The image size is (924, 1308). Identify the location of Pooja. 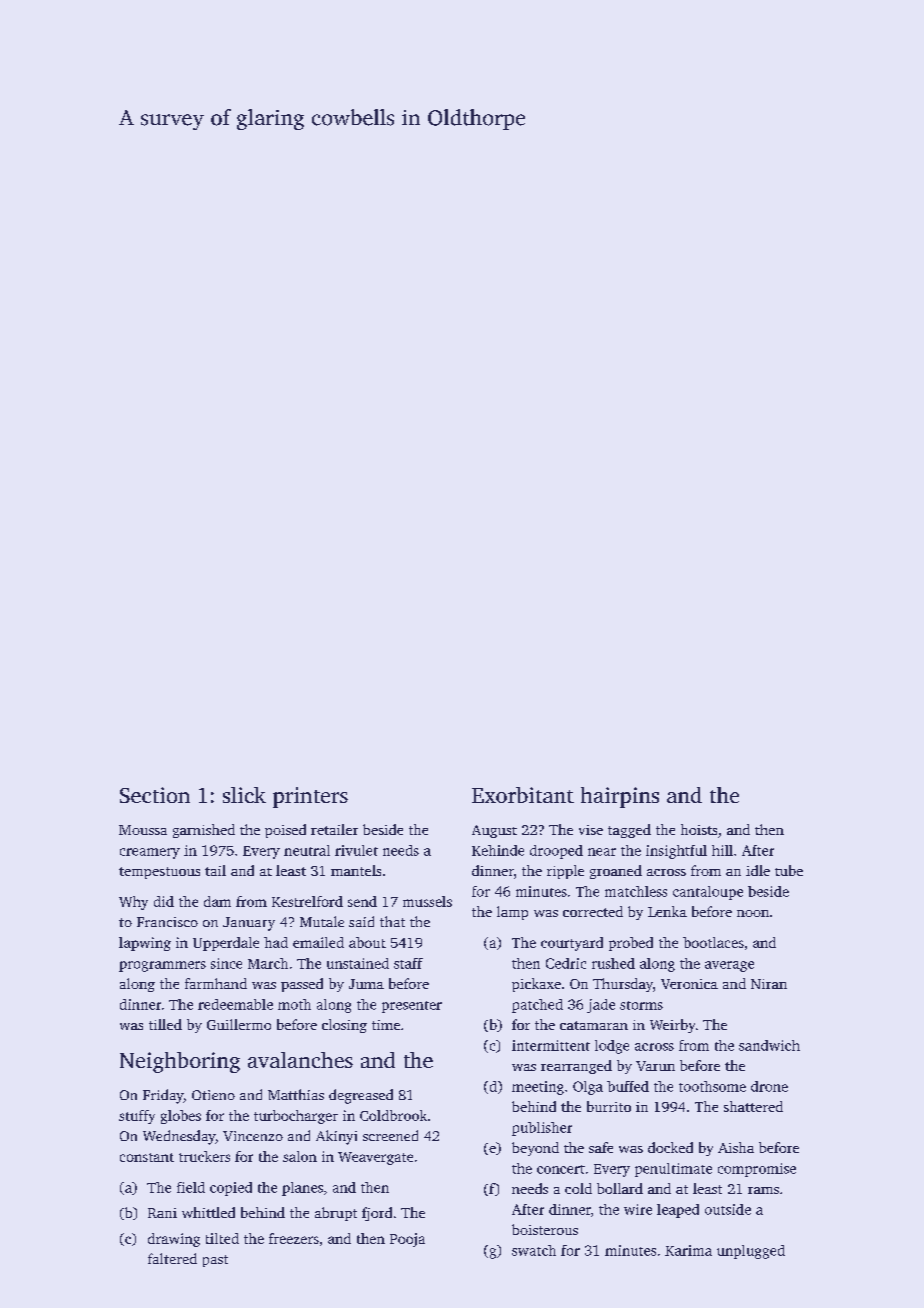
(407, 1240).
